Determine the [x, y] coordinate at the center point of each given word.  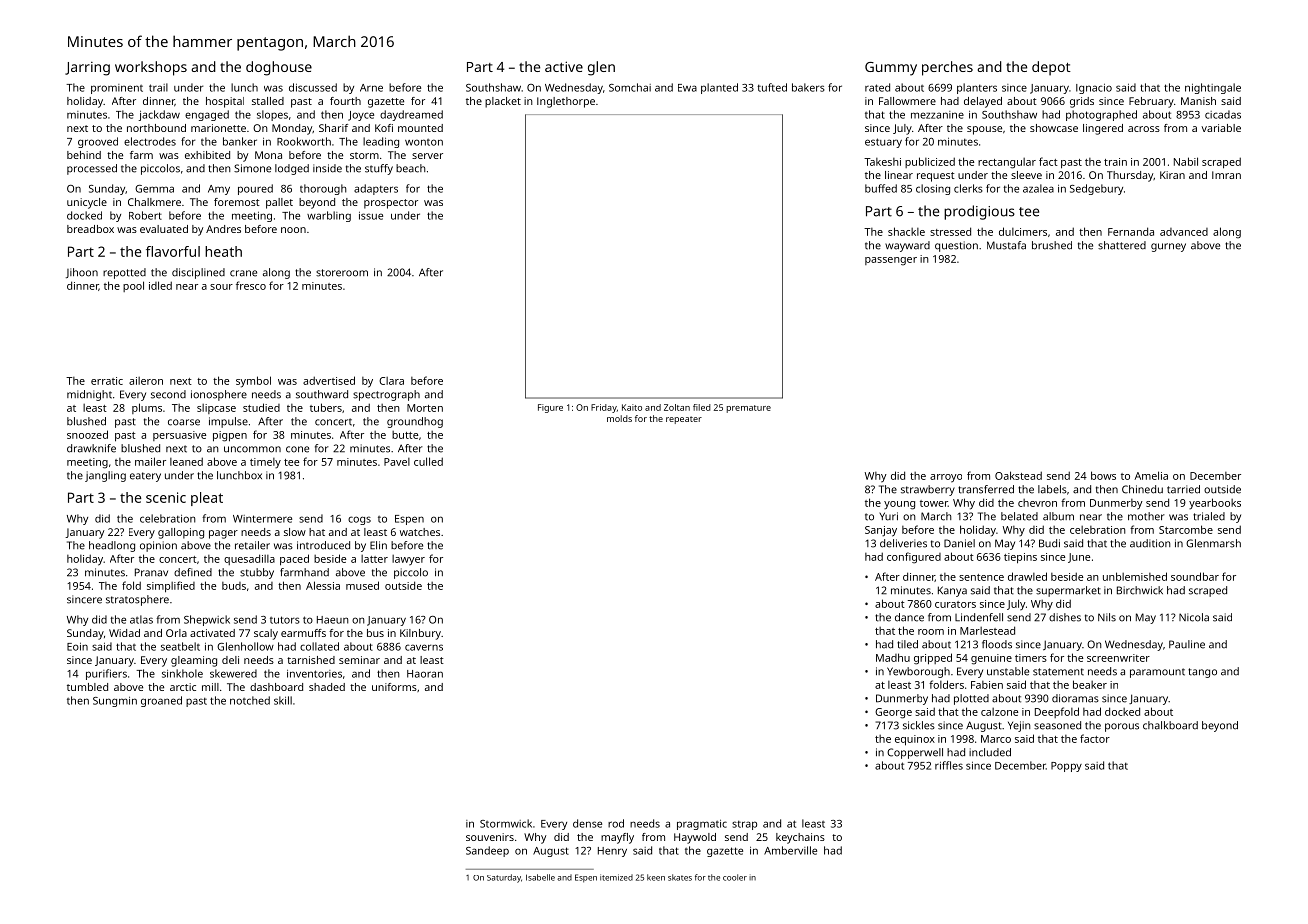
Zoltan [677, 407]
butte [405, 435]
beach [411, 168]
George [893, 713]
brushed [1052, 245]
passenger [891, 261]
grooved [98, 142]
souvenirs [490, 837]
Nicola [1194, 617]
